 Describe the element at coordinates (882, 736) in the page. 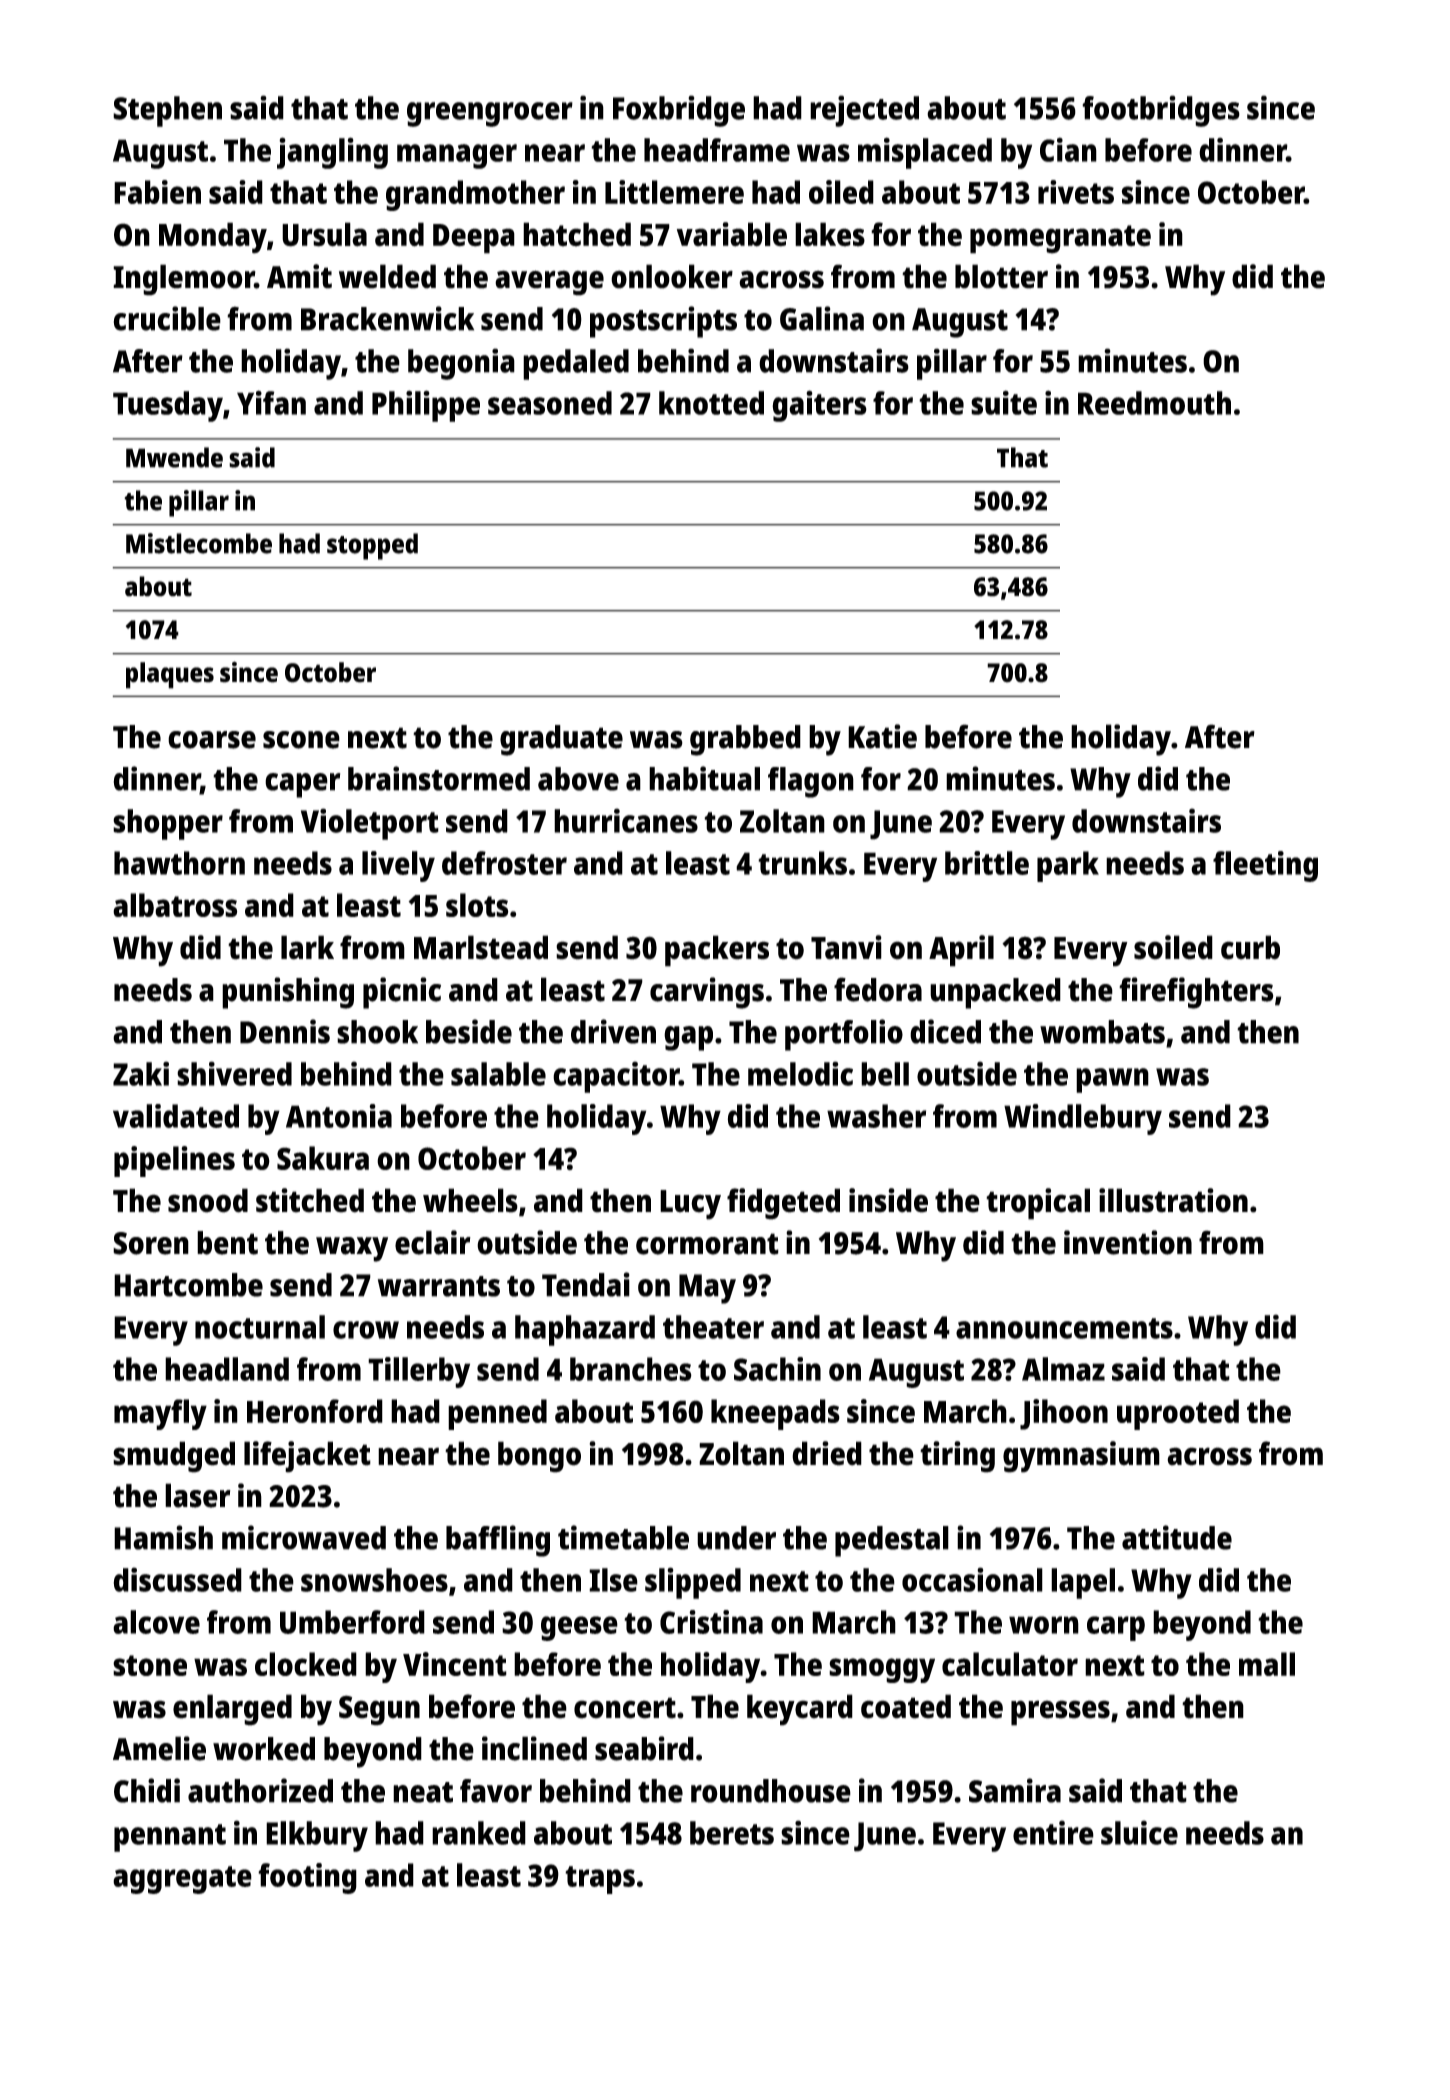

I see `Katie` at that location.
